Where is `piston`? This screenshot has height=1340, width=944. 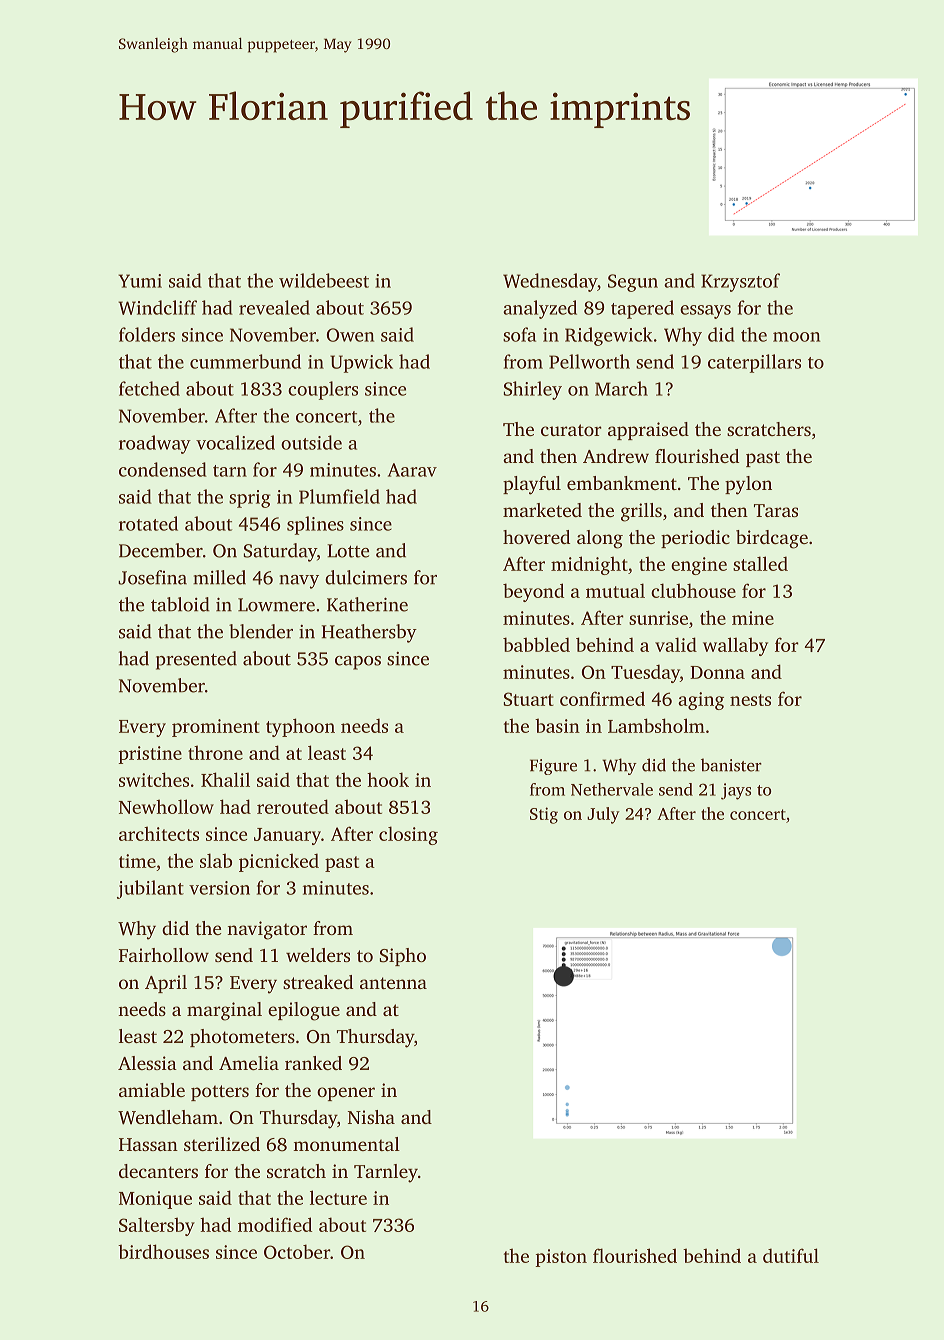 piston is located at coordinates (561, 1258).
